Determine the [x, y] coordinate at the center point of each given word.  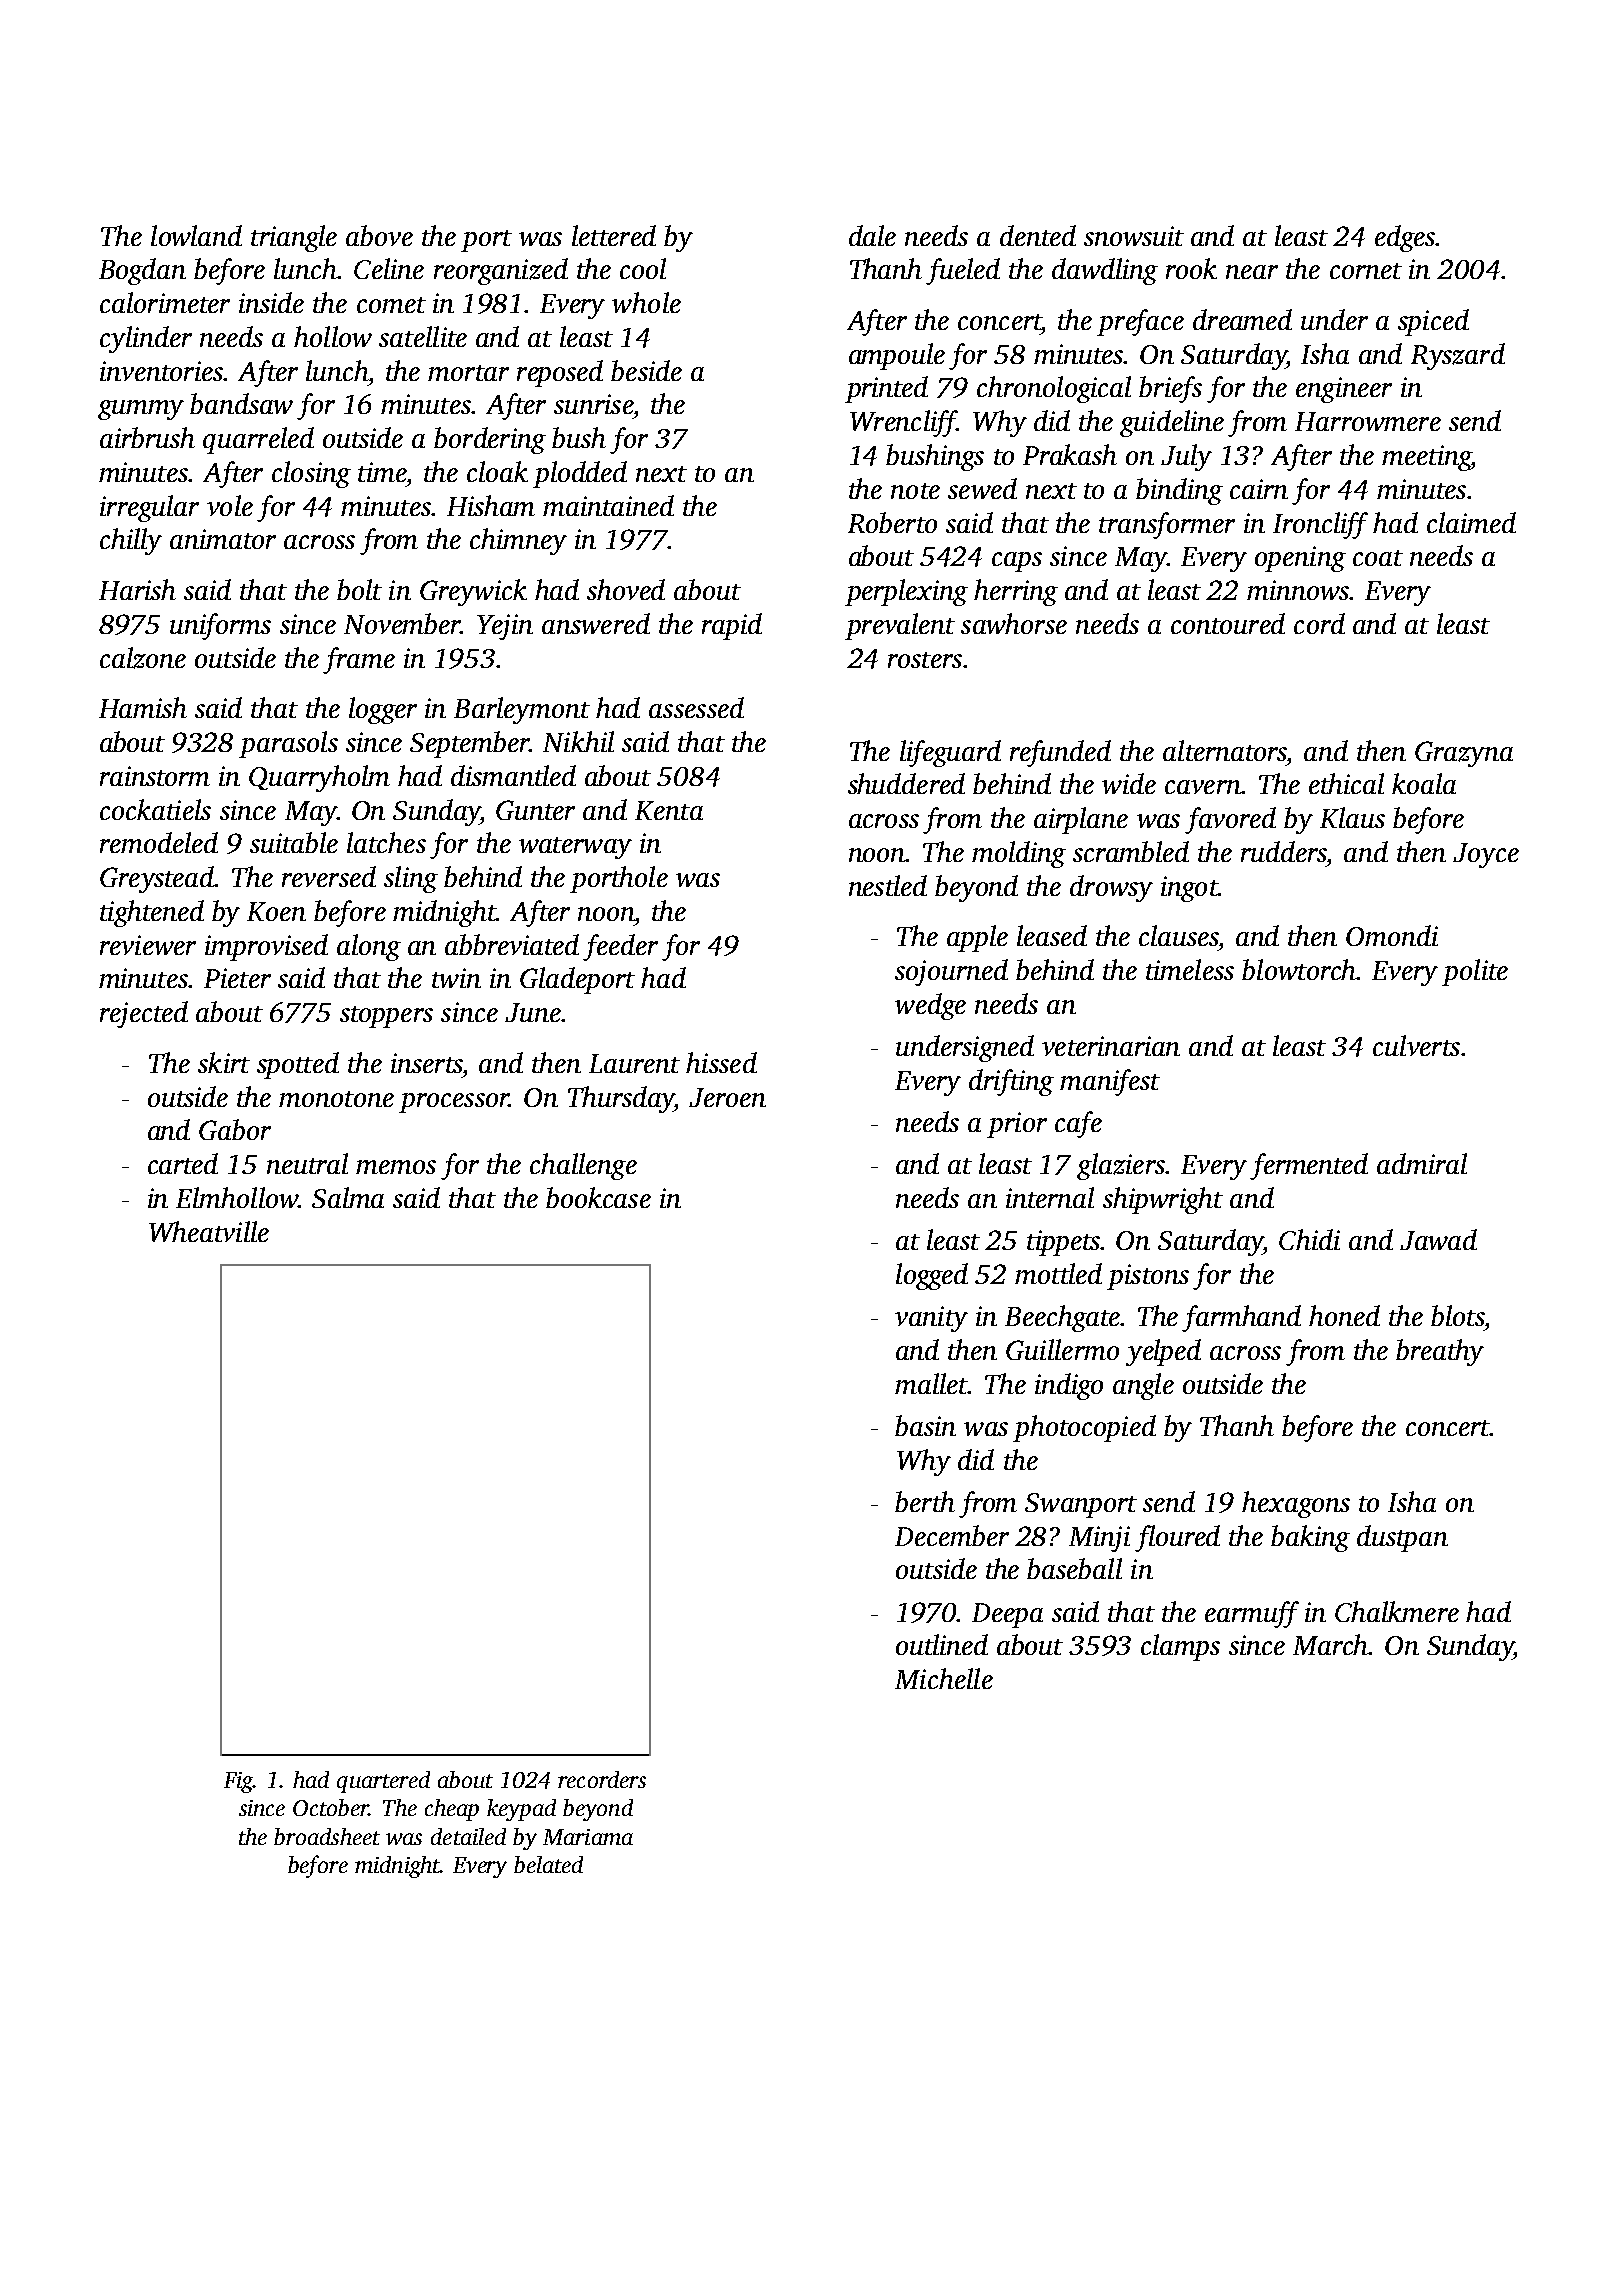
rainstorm [155, 776]
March [1331, 1644]
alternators [1225, 750]
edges [1405, 238]
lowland [196, 235]
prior [1017, 1125]
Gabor [235, 1129]
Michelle [944, 1678]
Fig [239, 1782]
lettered [614, 235]
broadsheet [327, 1836]
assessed [696, 707]
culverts [1416, 1045]
